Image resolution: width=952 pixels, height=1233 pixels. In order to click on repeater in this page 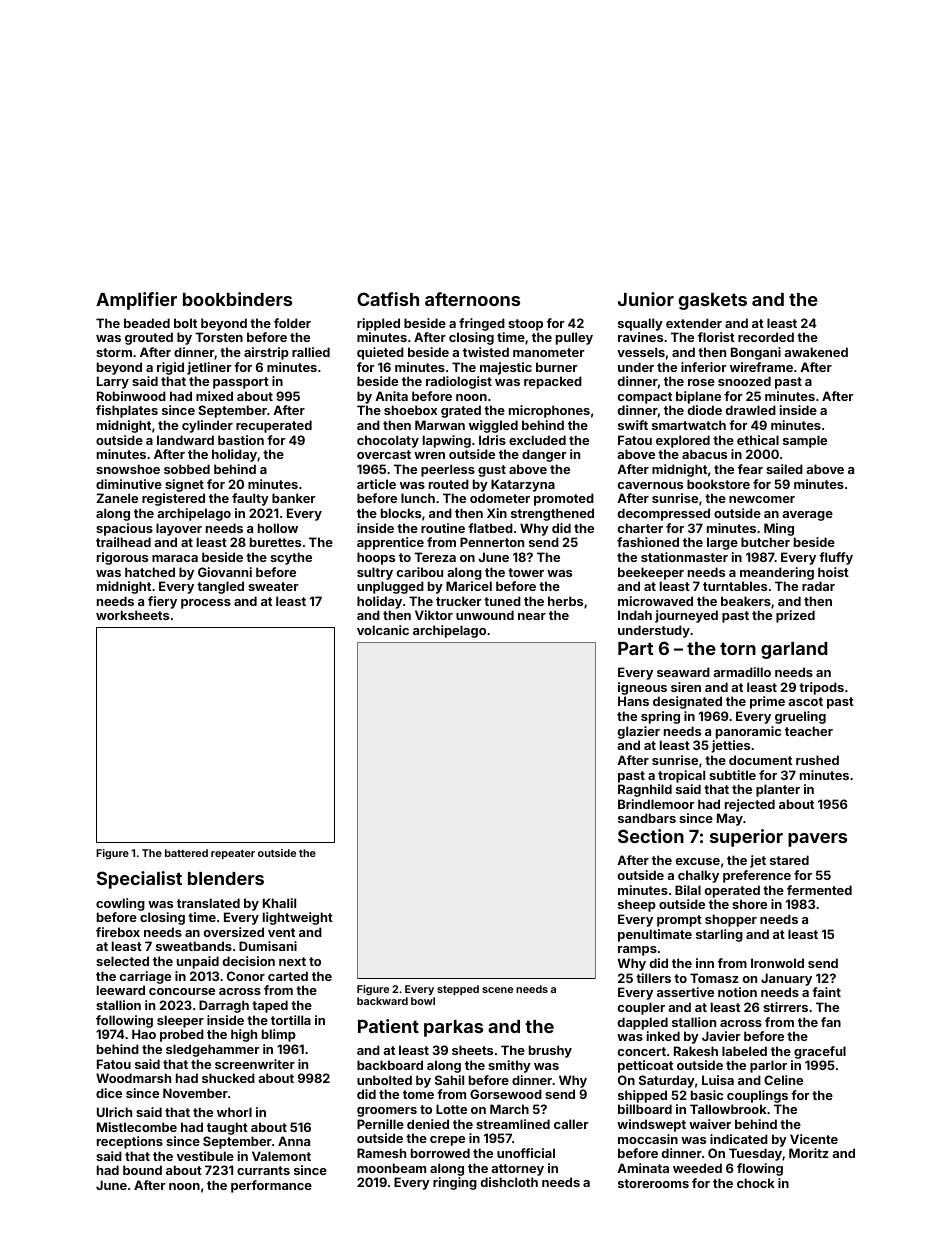, I will do `click(233, 854)`.
